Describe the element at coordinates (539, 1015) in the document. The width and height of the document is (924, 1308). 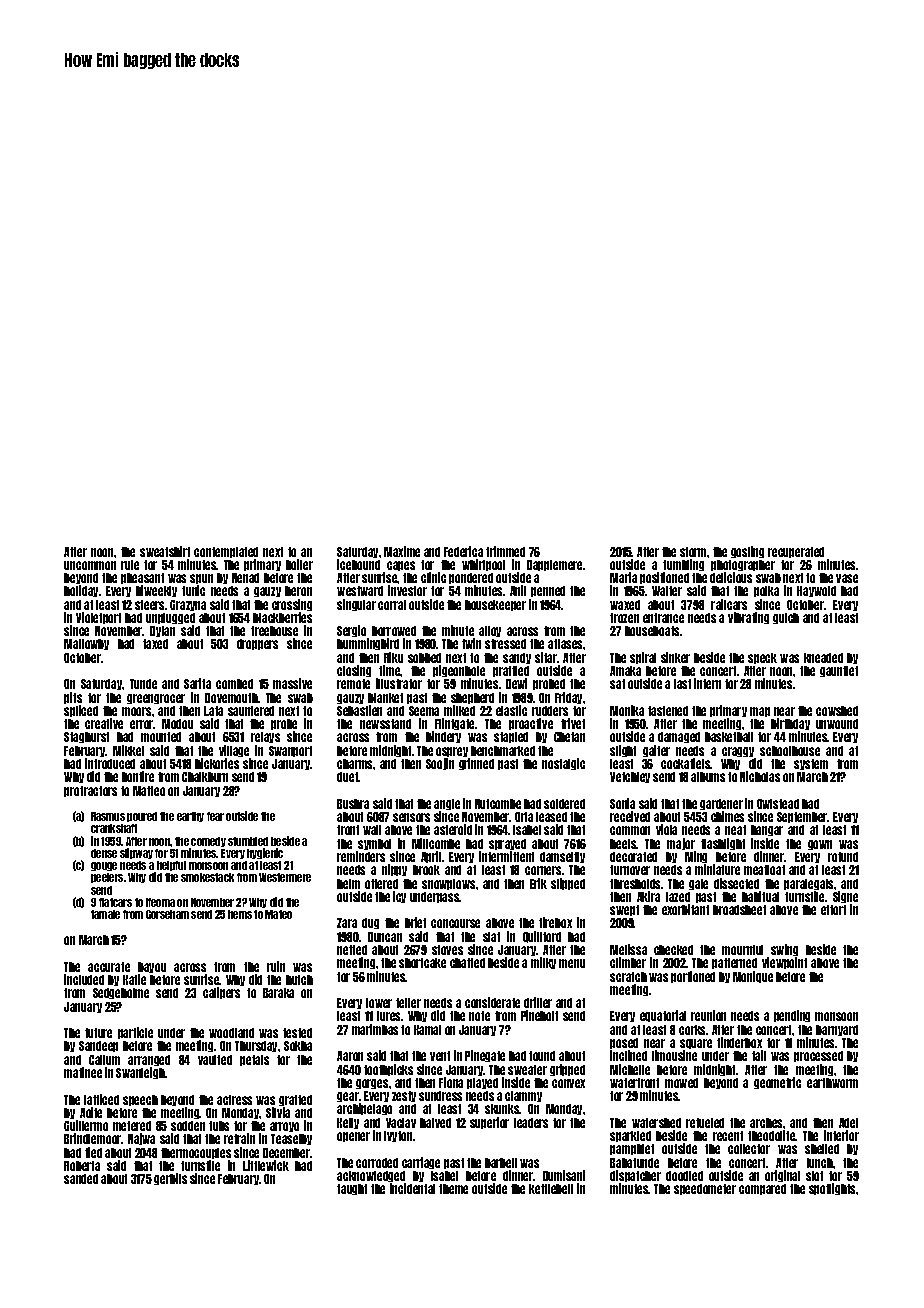
I see `Pineholt` at that location.
